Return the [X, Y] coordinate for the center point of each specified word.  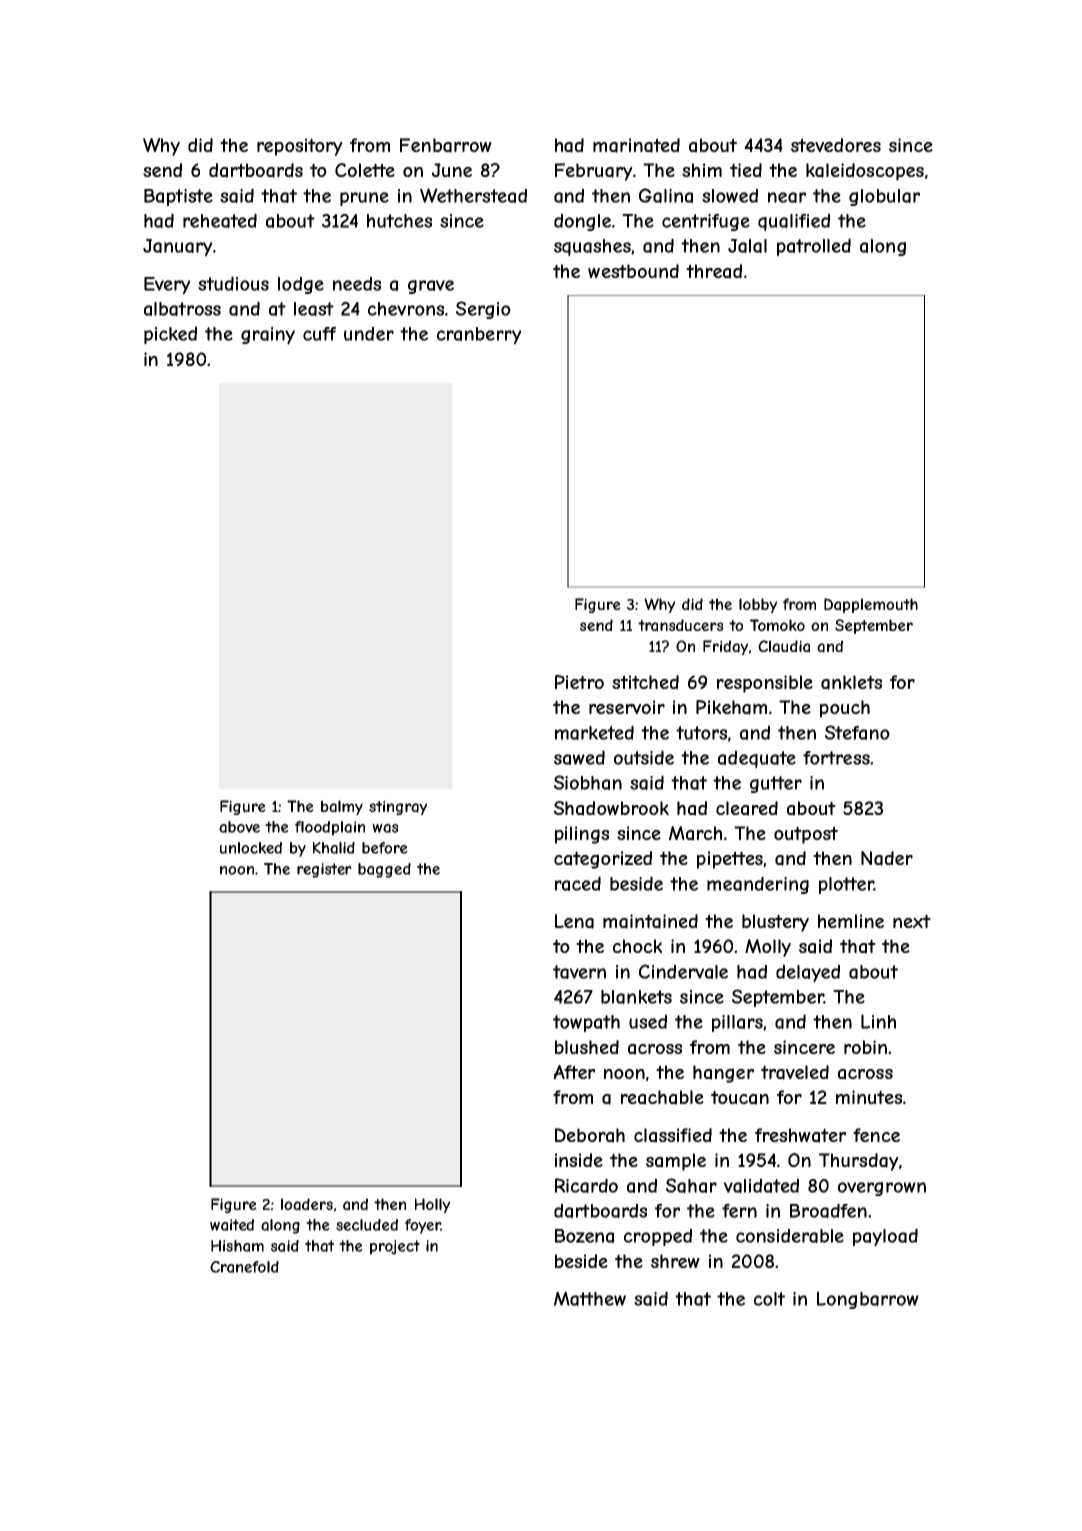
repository [300, 147]
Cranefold [244, 1267]
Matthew [590, 1298]
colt [769, 1299]
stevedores [836, 145]
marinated [636, 145]
